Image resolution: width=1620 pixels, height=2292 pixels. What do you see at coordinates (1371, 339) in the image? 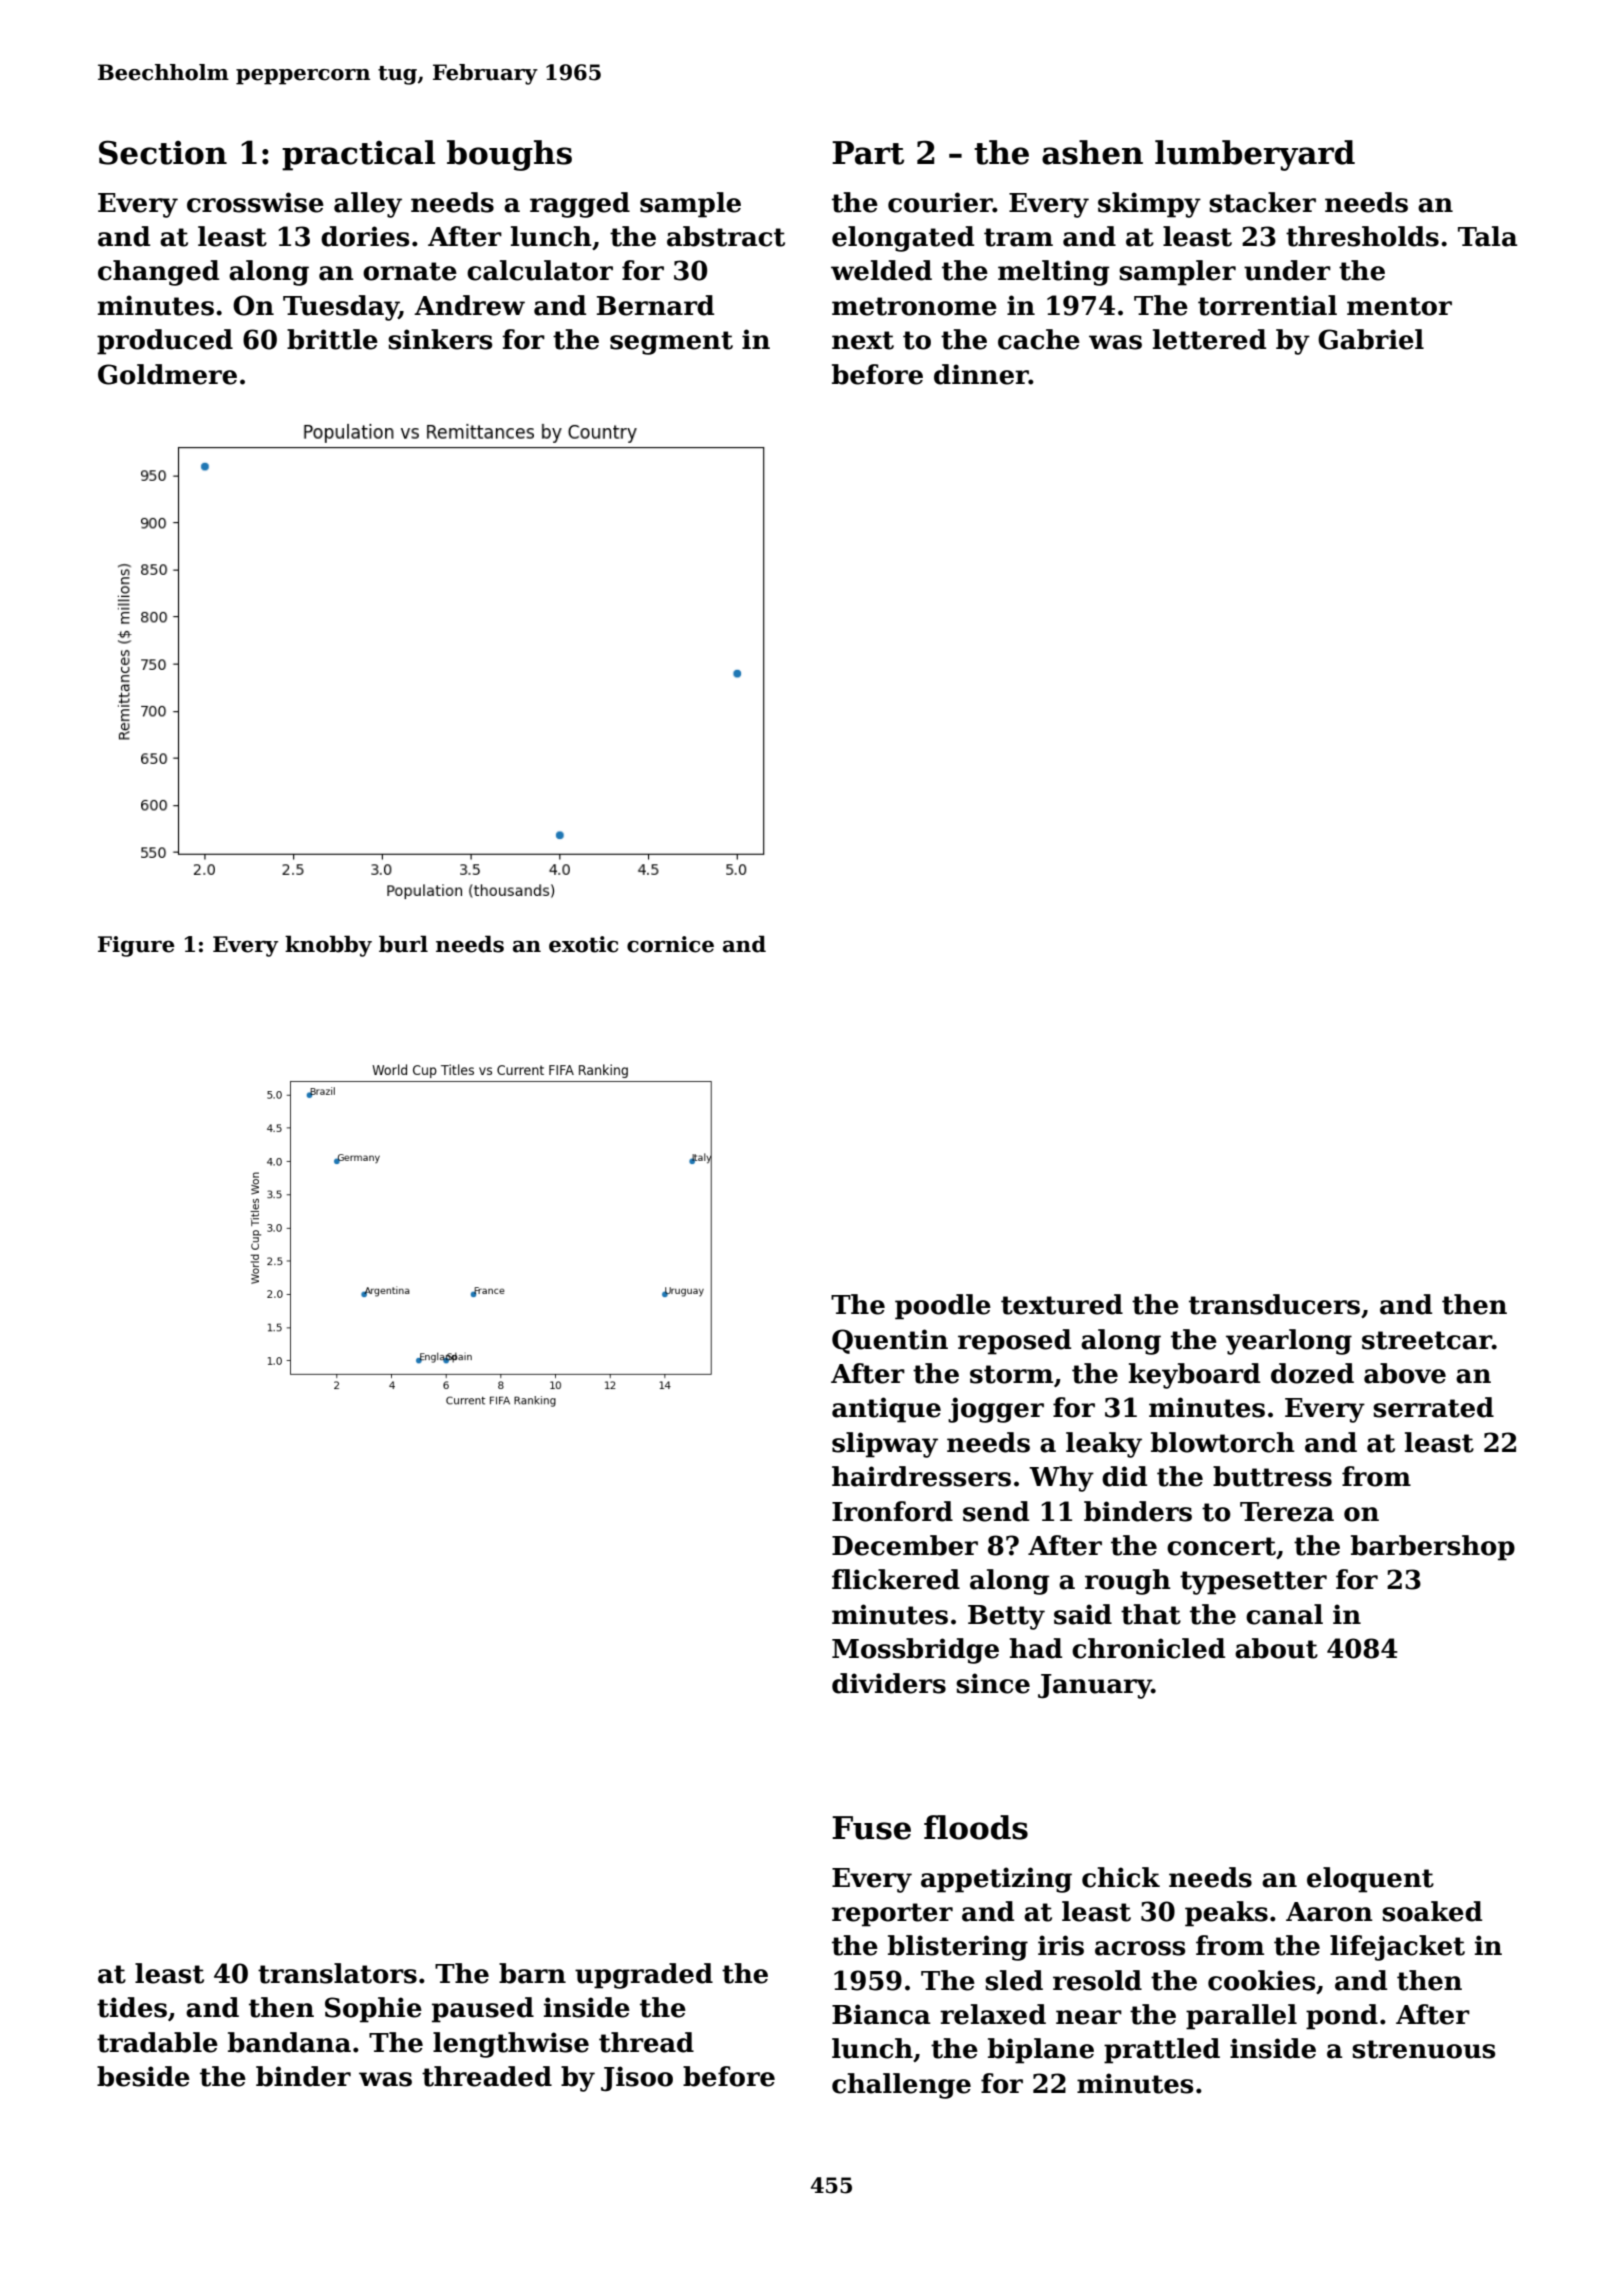
I see `Gabriel` at bounding box center [1371, 339].
